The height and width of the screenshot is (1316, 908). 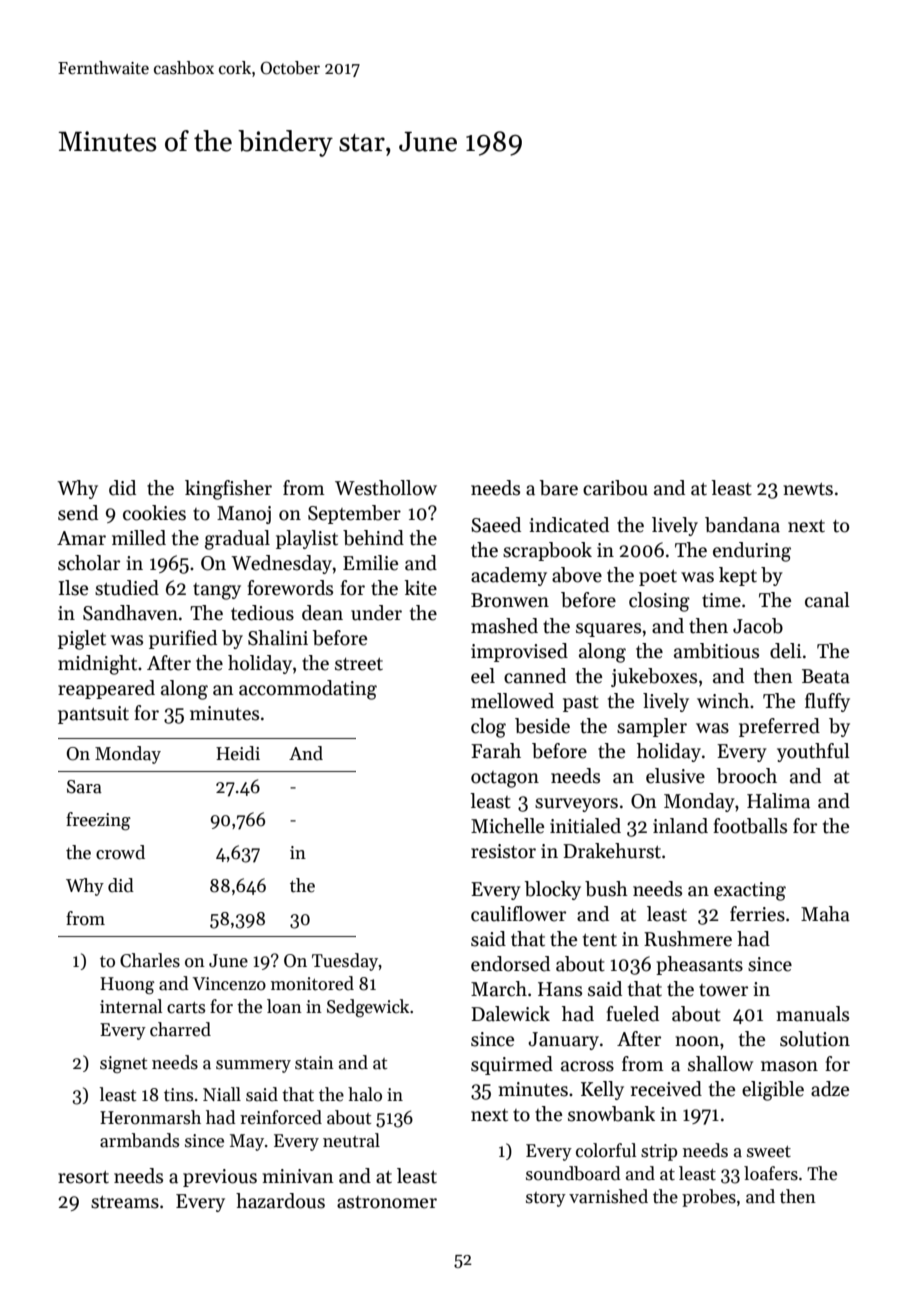 What do you see at coordinates (244, 515) in the screenshot?
I see `Manoj` at bounding box center [244, 515].
